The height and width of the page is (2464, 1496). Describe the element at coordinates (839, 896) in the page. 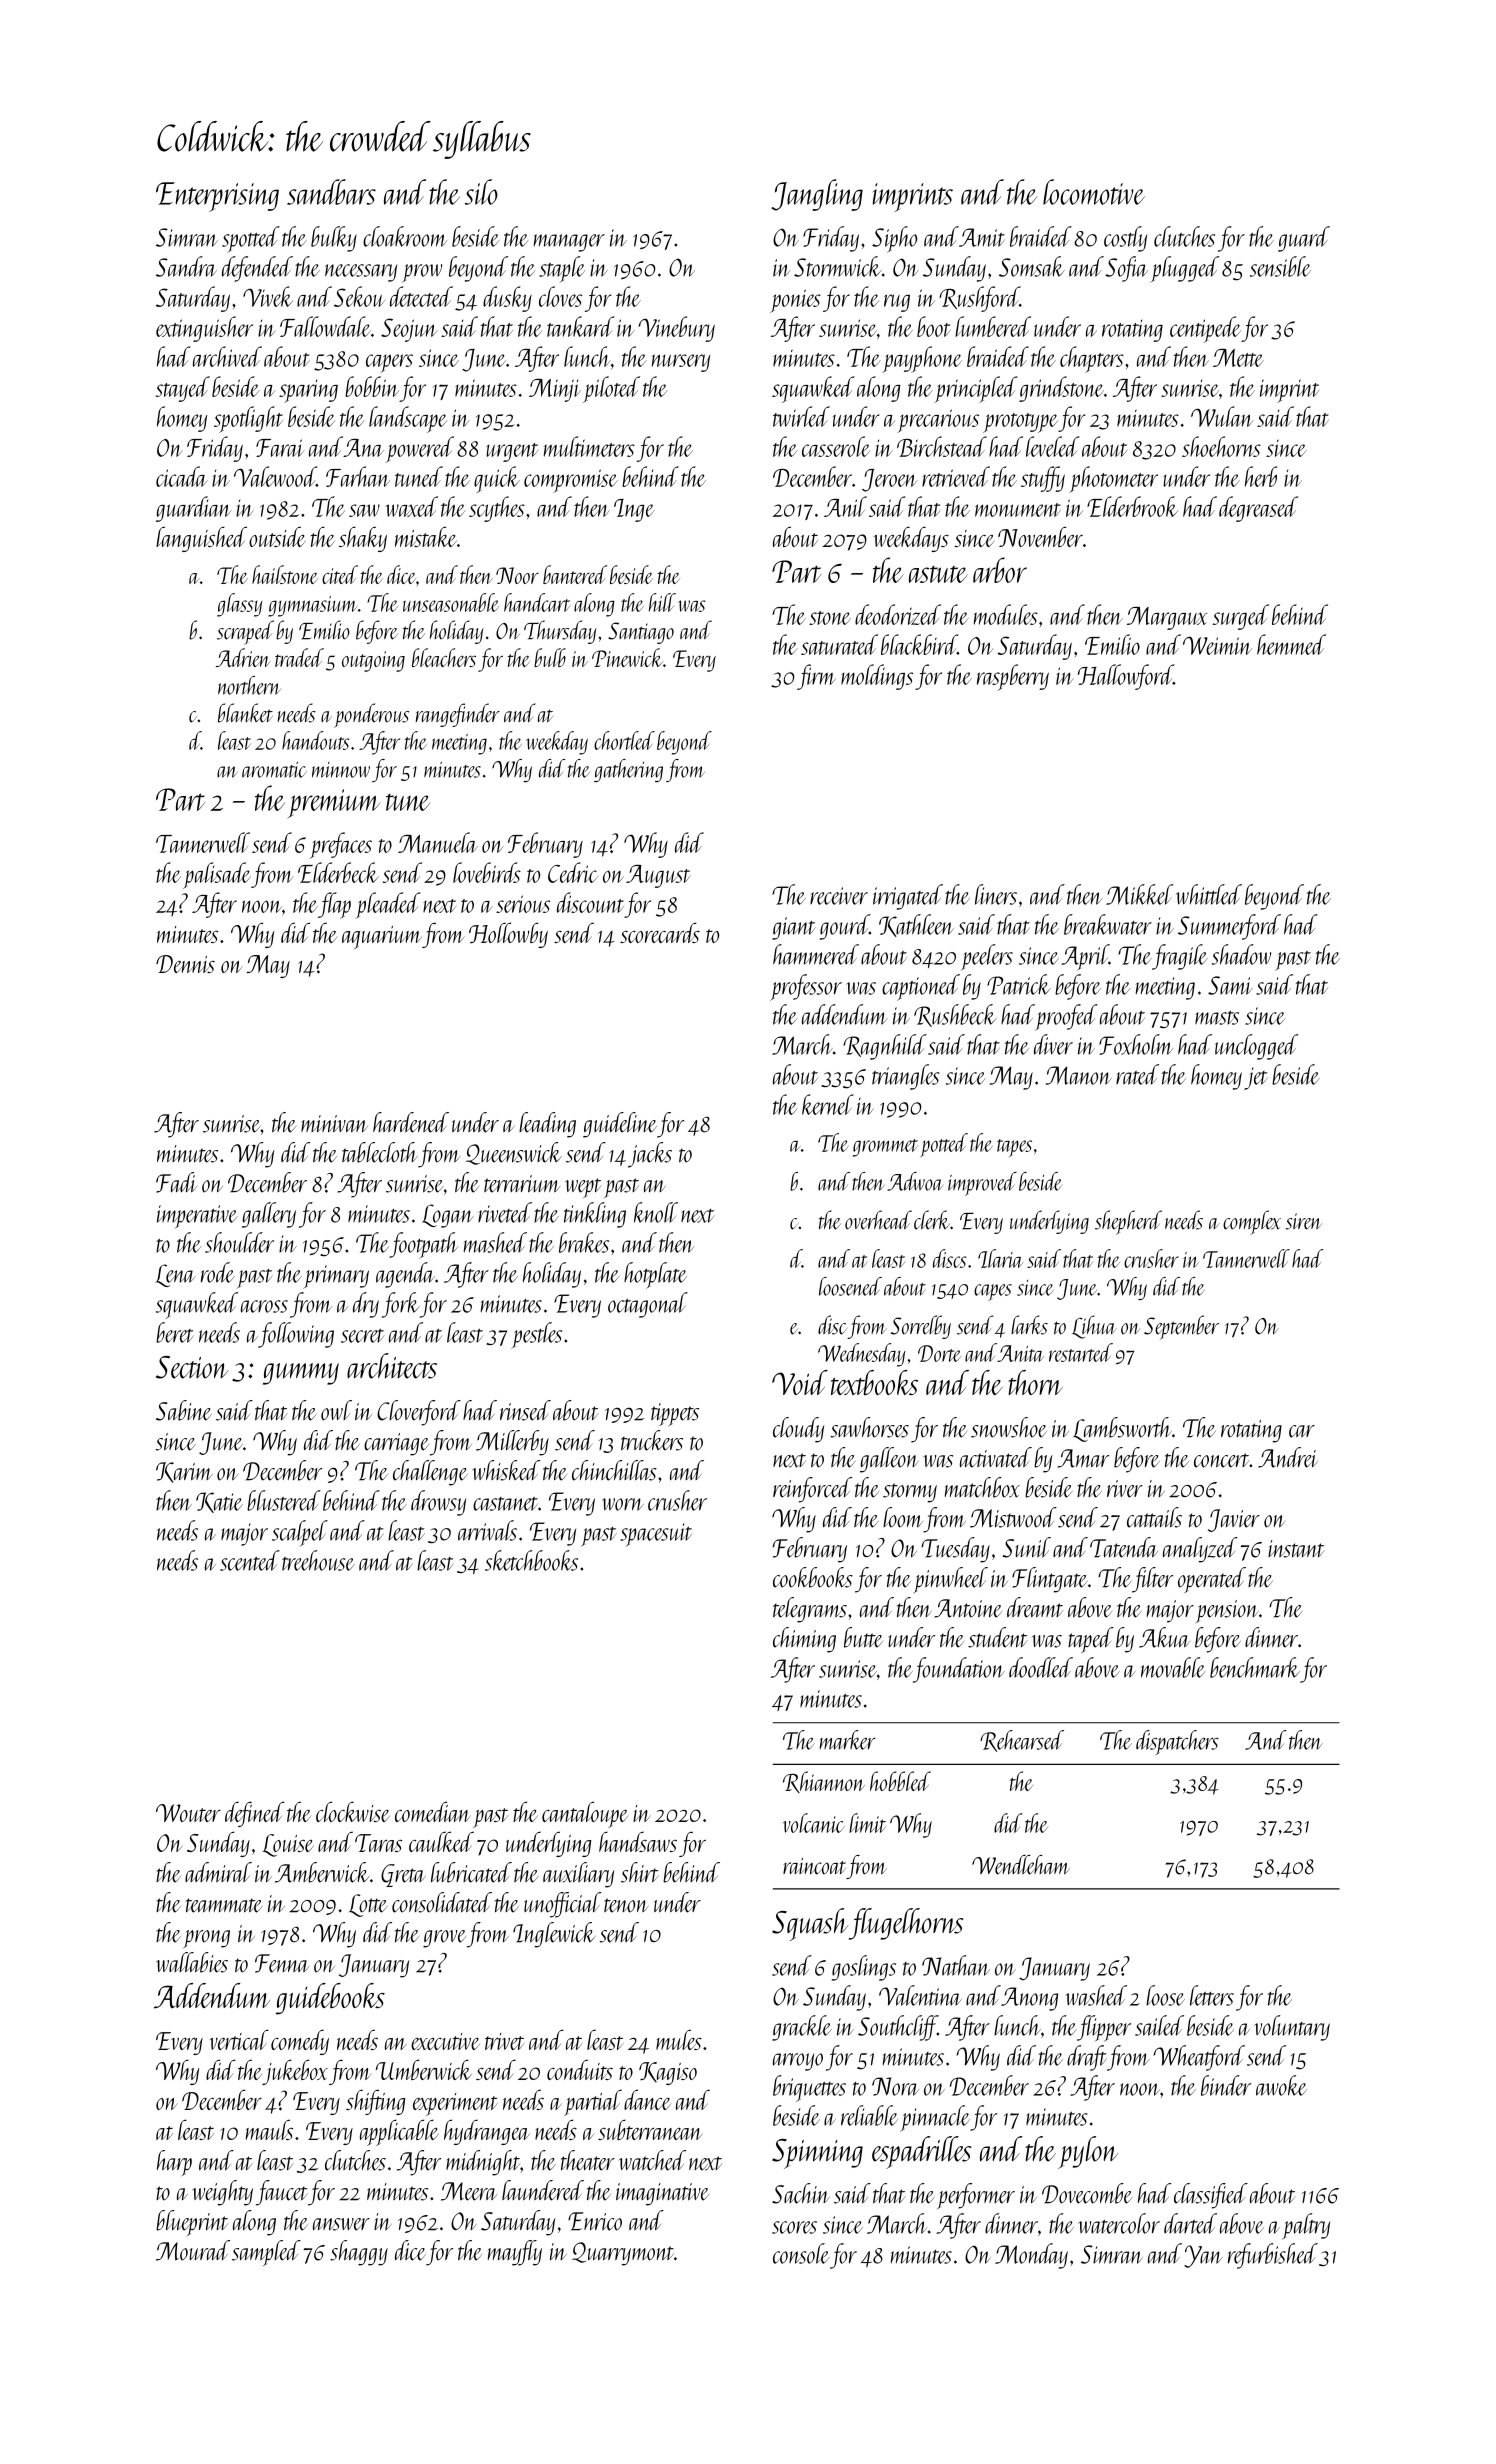

I see `receiver` at that location.
